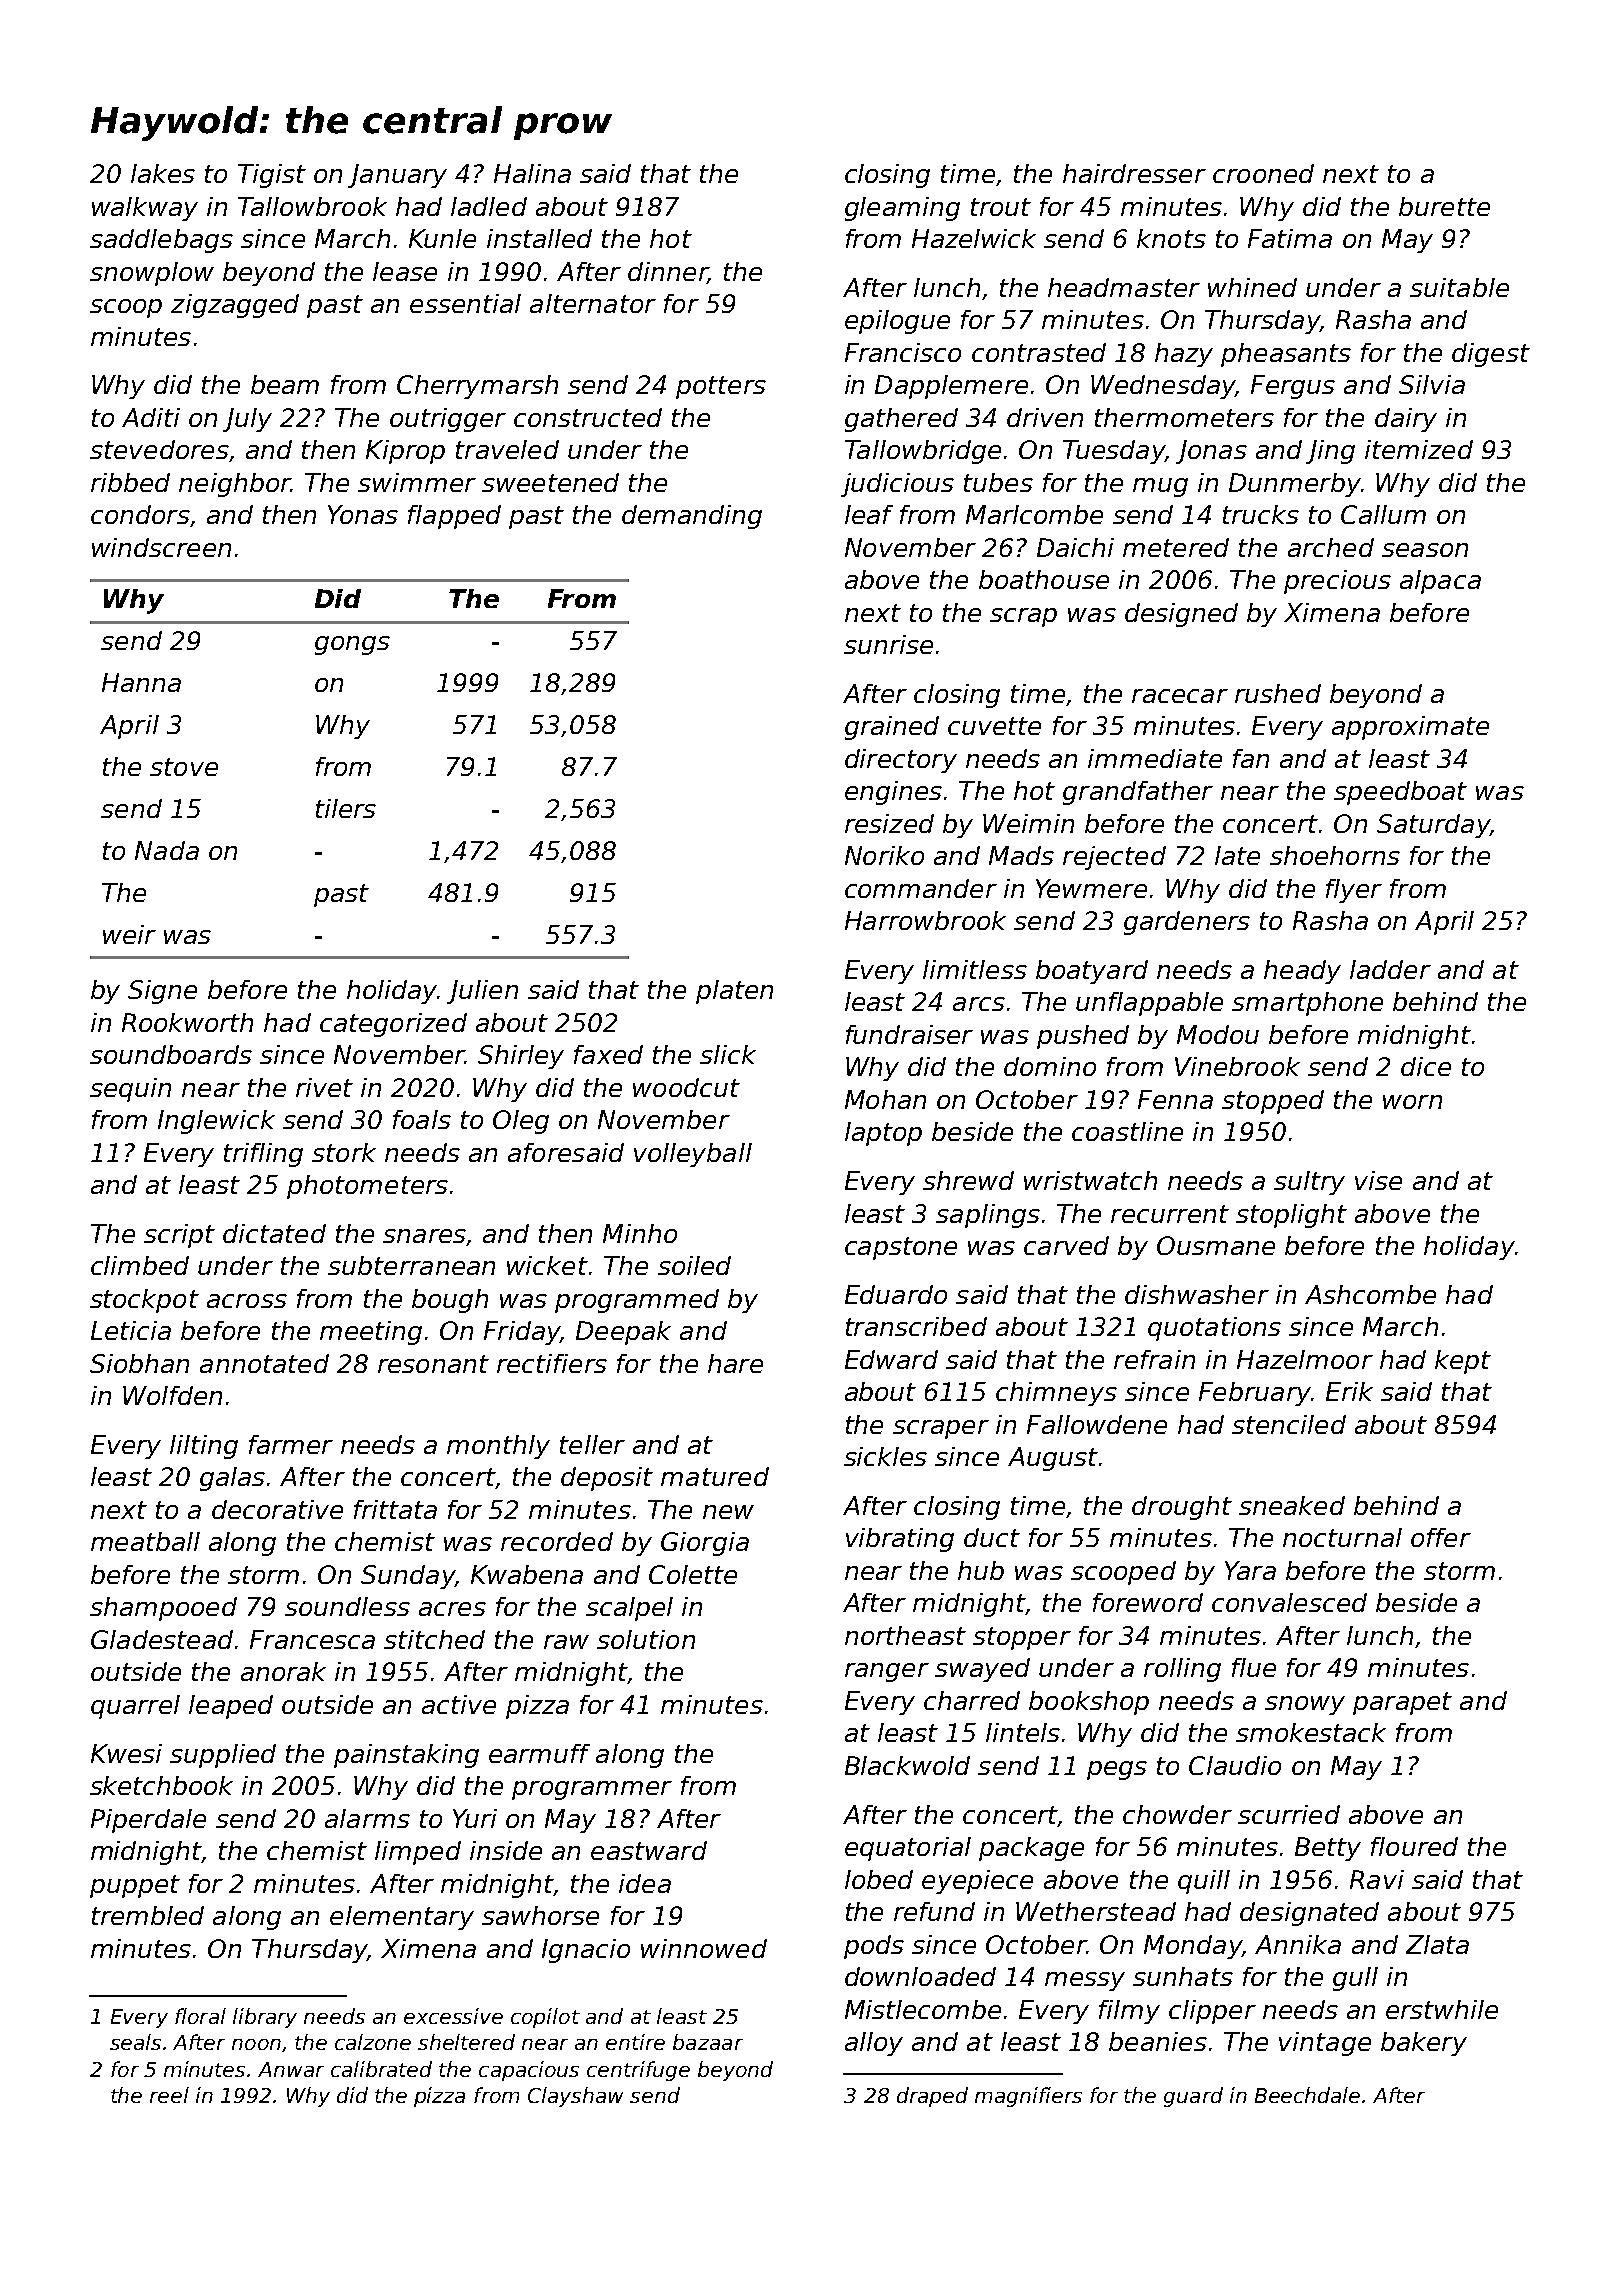 This screenshot has height=2292, width=1620. What do you see at coordinates (148, 1915) in the screenshot?
I see `trembled` at bounding box center [148, 1915].
